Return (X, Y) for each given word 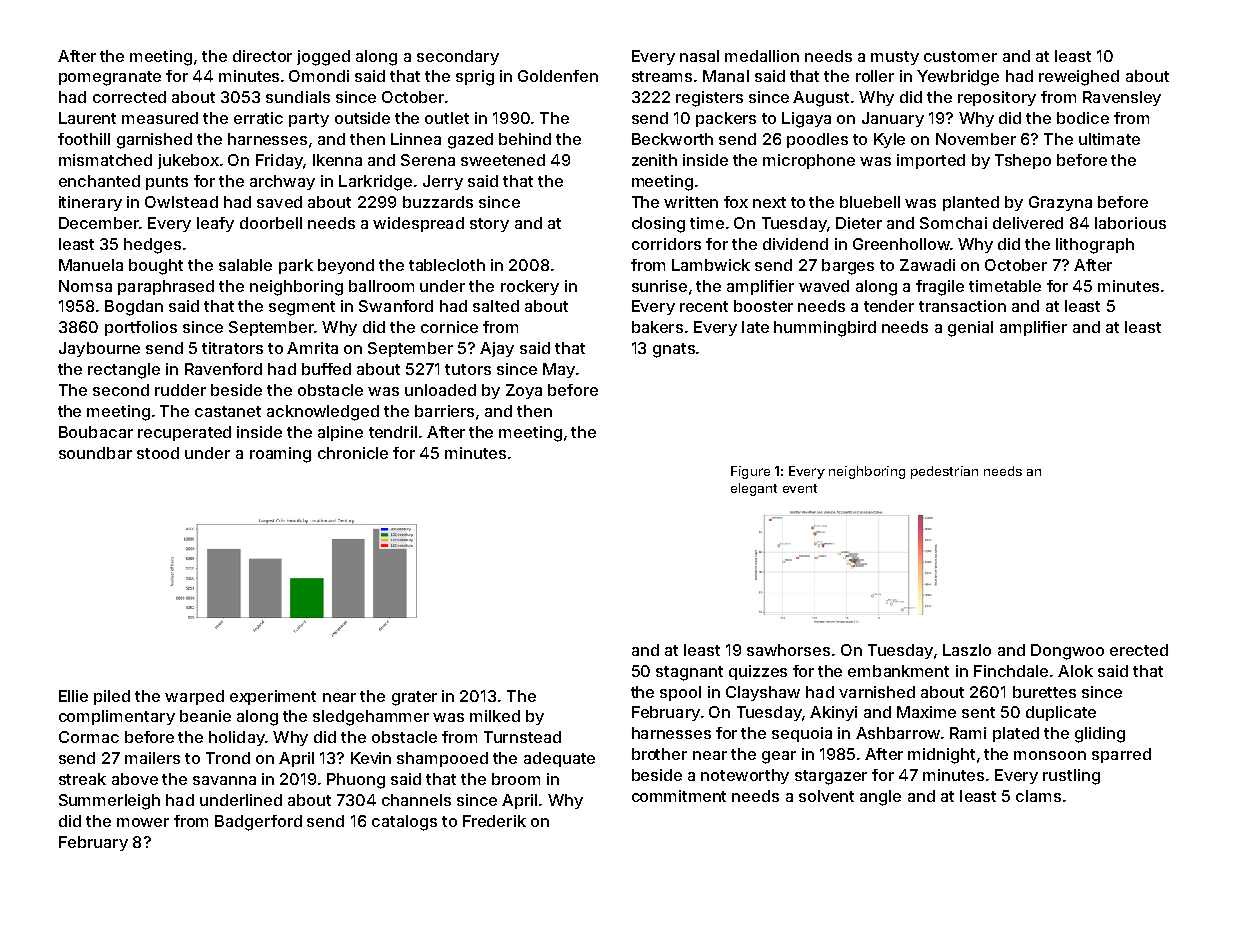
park (296, 266)
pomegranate (110, 78)
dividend (795, 244)
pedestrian (944, 472)
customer (960, 56)
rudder (180, 390)
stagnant (689, 673)
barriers (444, 411)
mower (143, 822)
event (800, 488)
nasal (699, 56)
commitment (679, 796)
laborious (1130, 223)
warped (194, 697)
